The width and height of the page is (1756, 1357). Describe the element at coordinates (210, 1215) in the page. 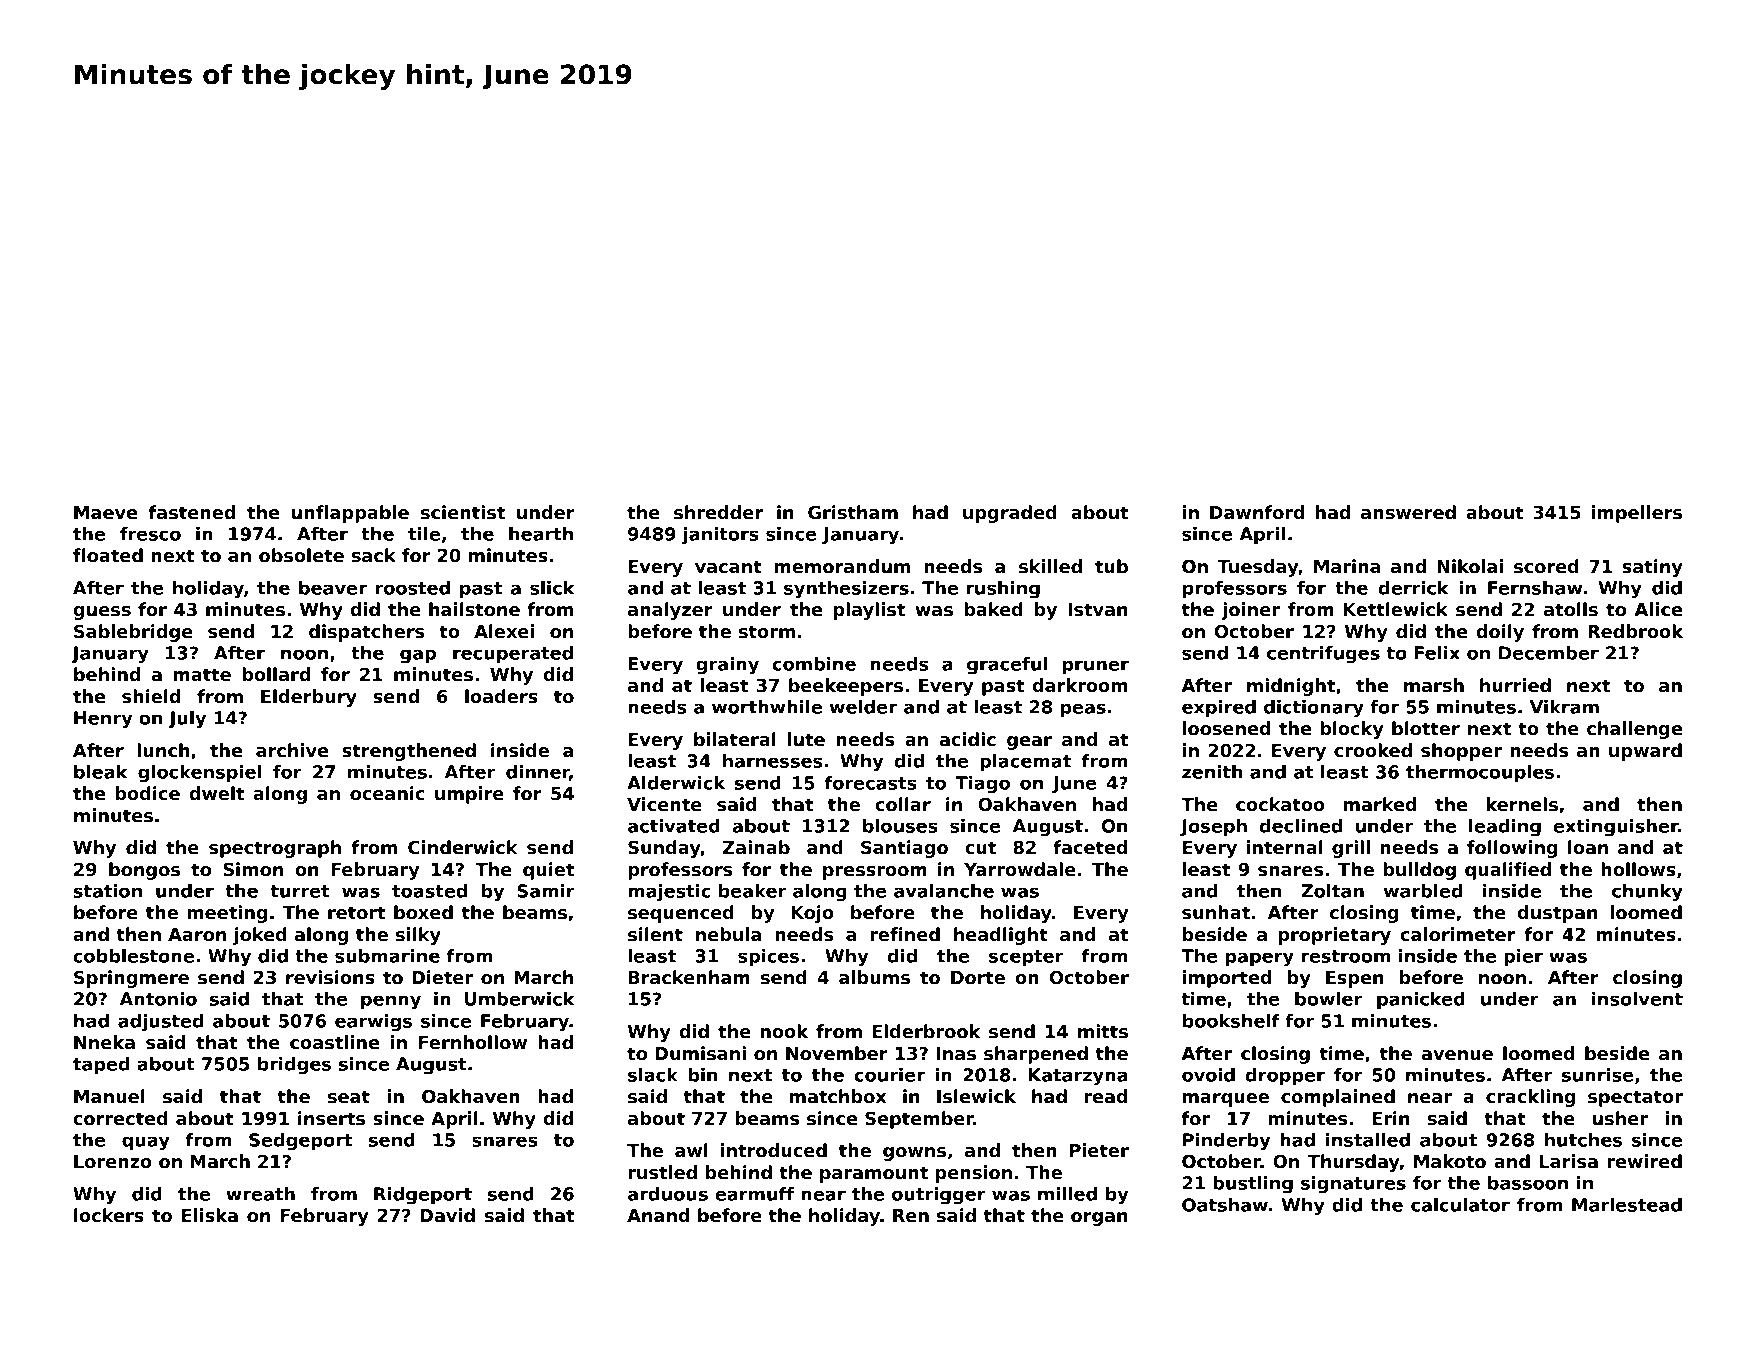

I see `Eliska` at that location.
